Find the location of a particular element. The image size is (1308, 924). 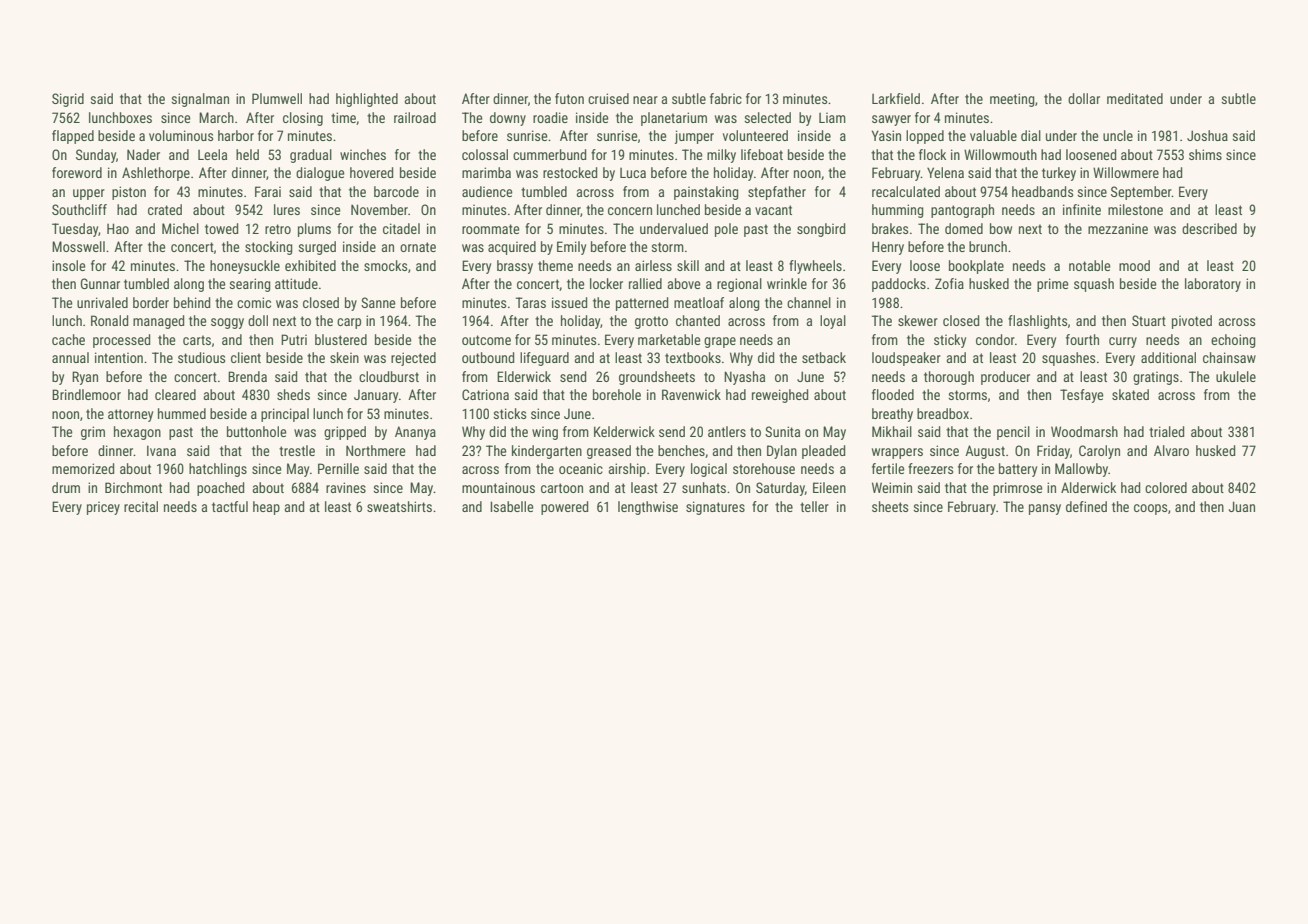

flock is located at coordinates (932, 154).
